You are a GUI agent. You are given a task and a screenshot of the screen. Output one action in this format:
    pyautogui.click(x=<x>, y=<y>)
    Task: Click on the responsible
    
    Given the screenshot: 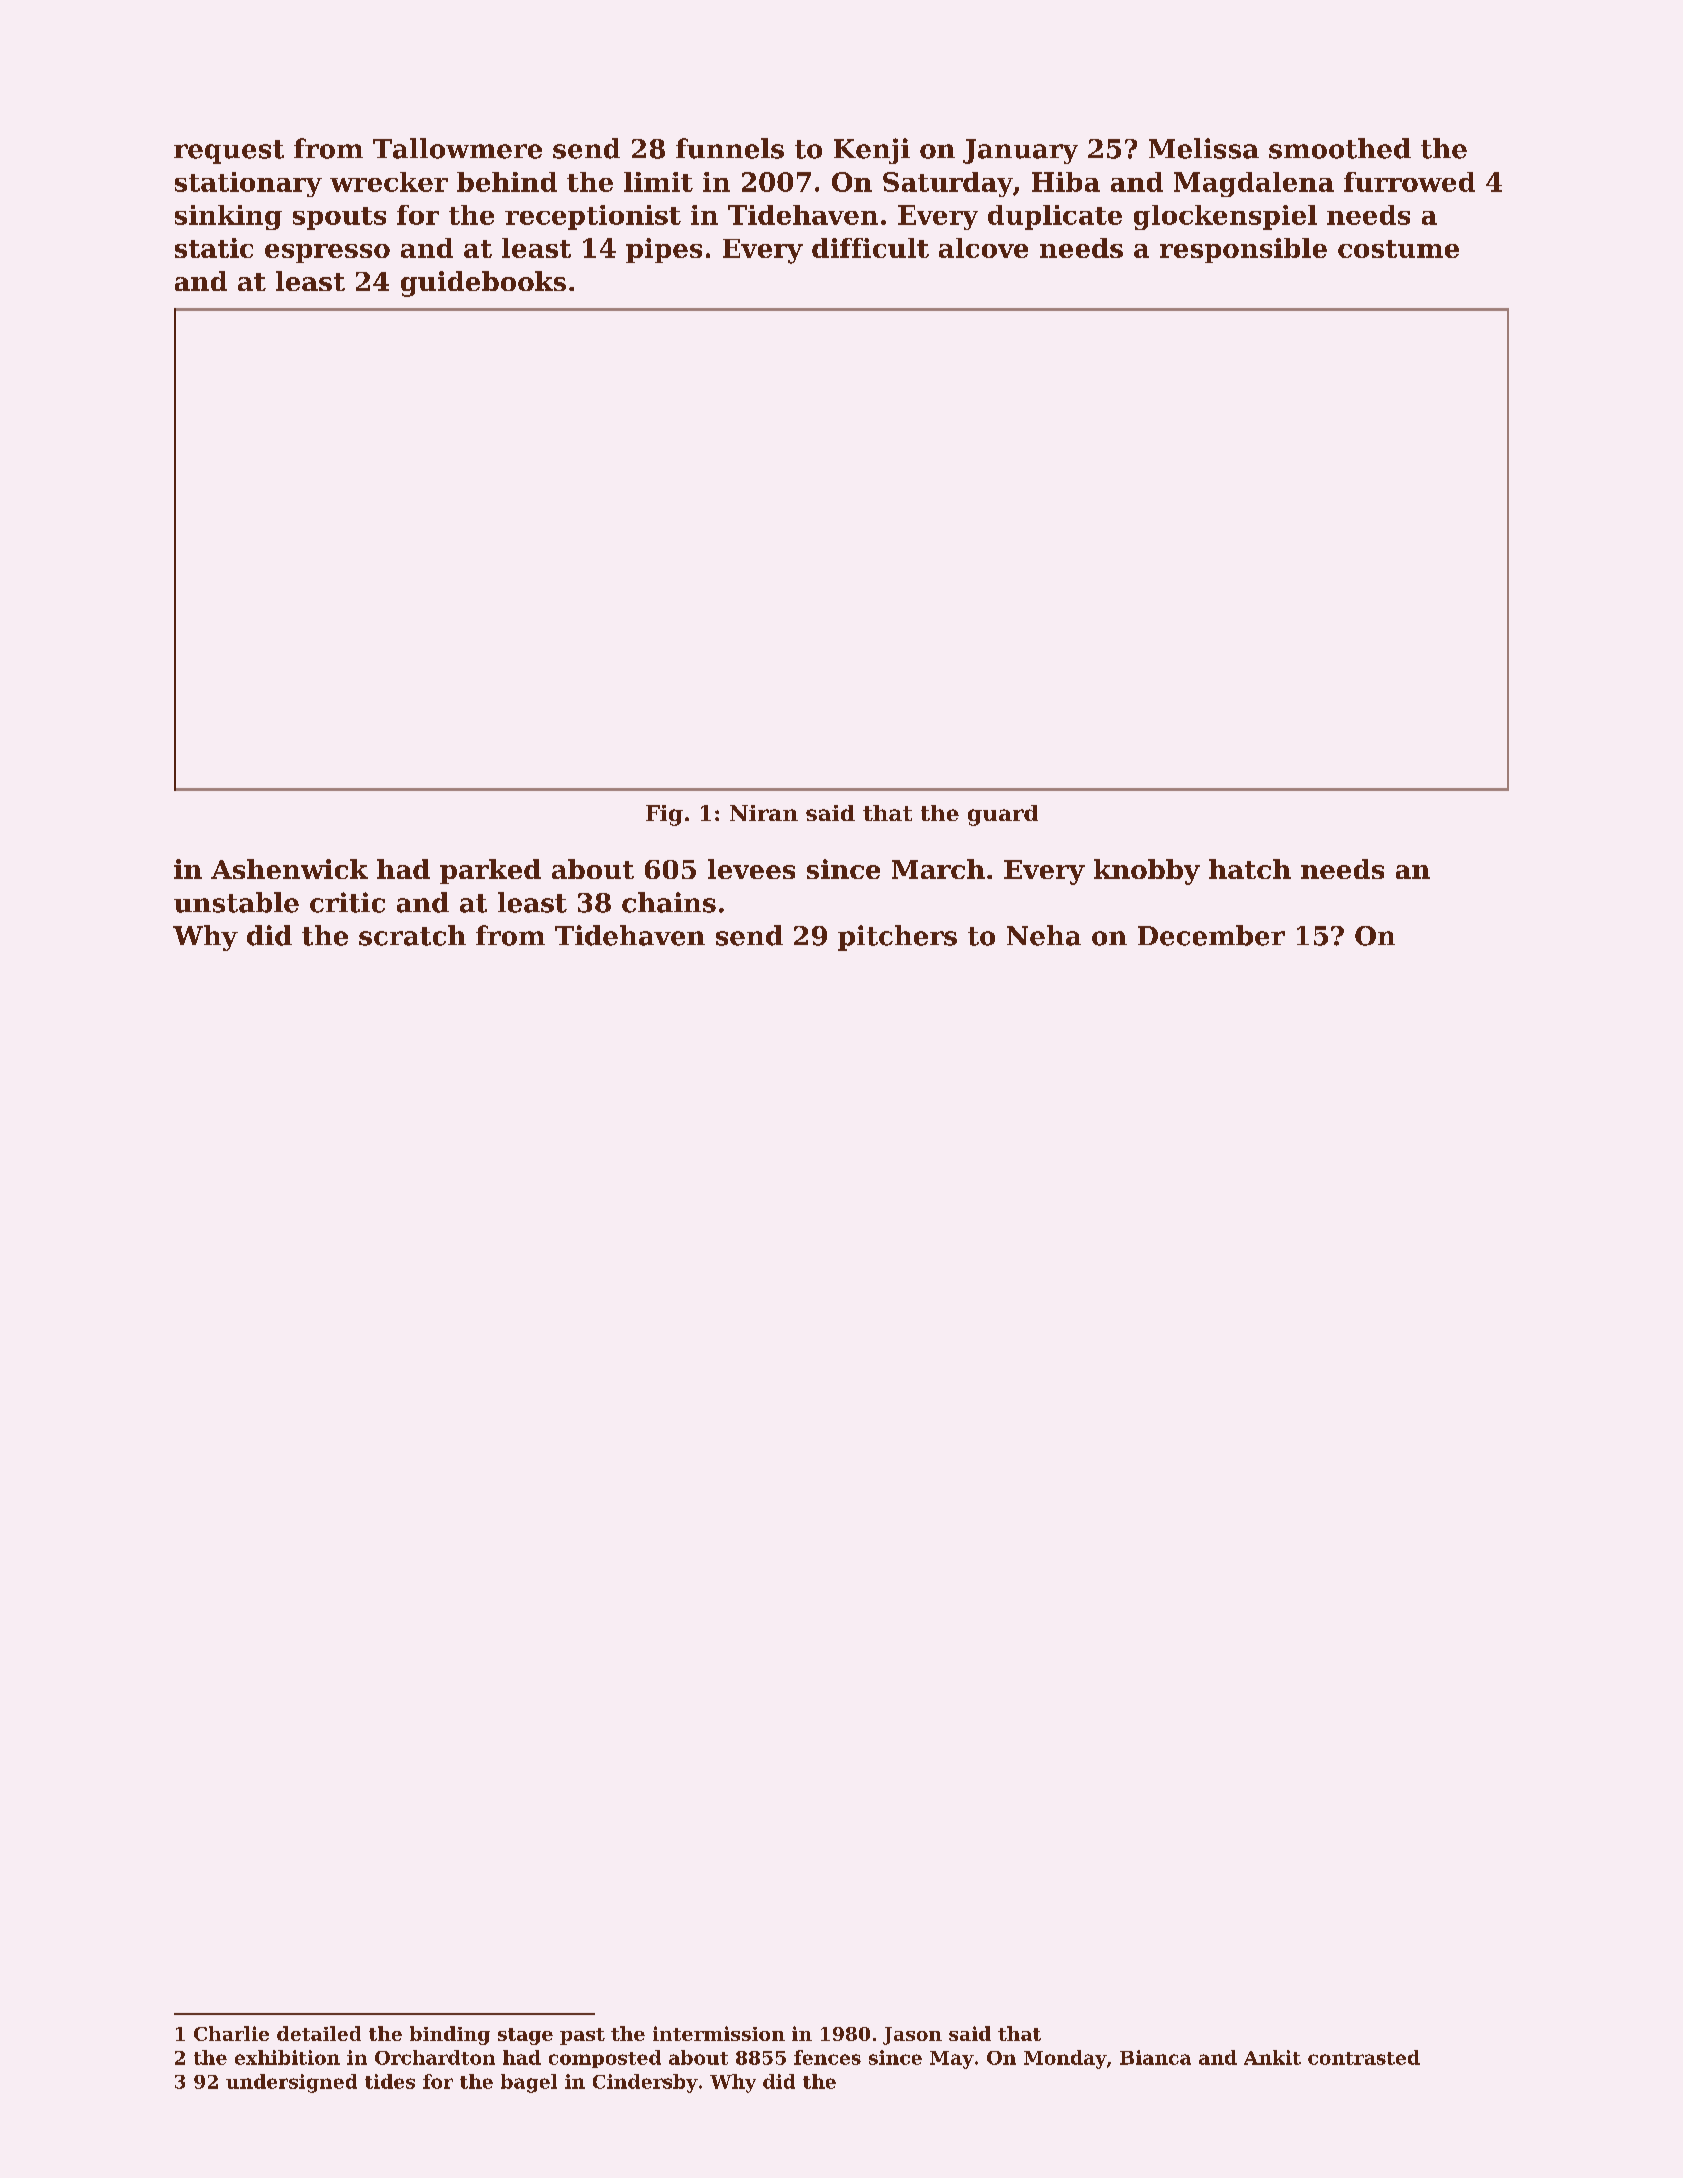 What is the action you would take?
    pyautogui.click(x=1243, y=250)
